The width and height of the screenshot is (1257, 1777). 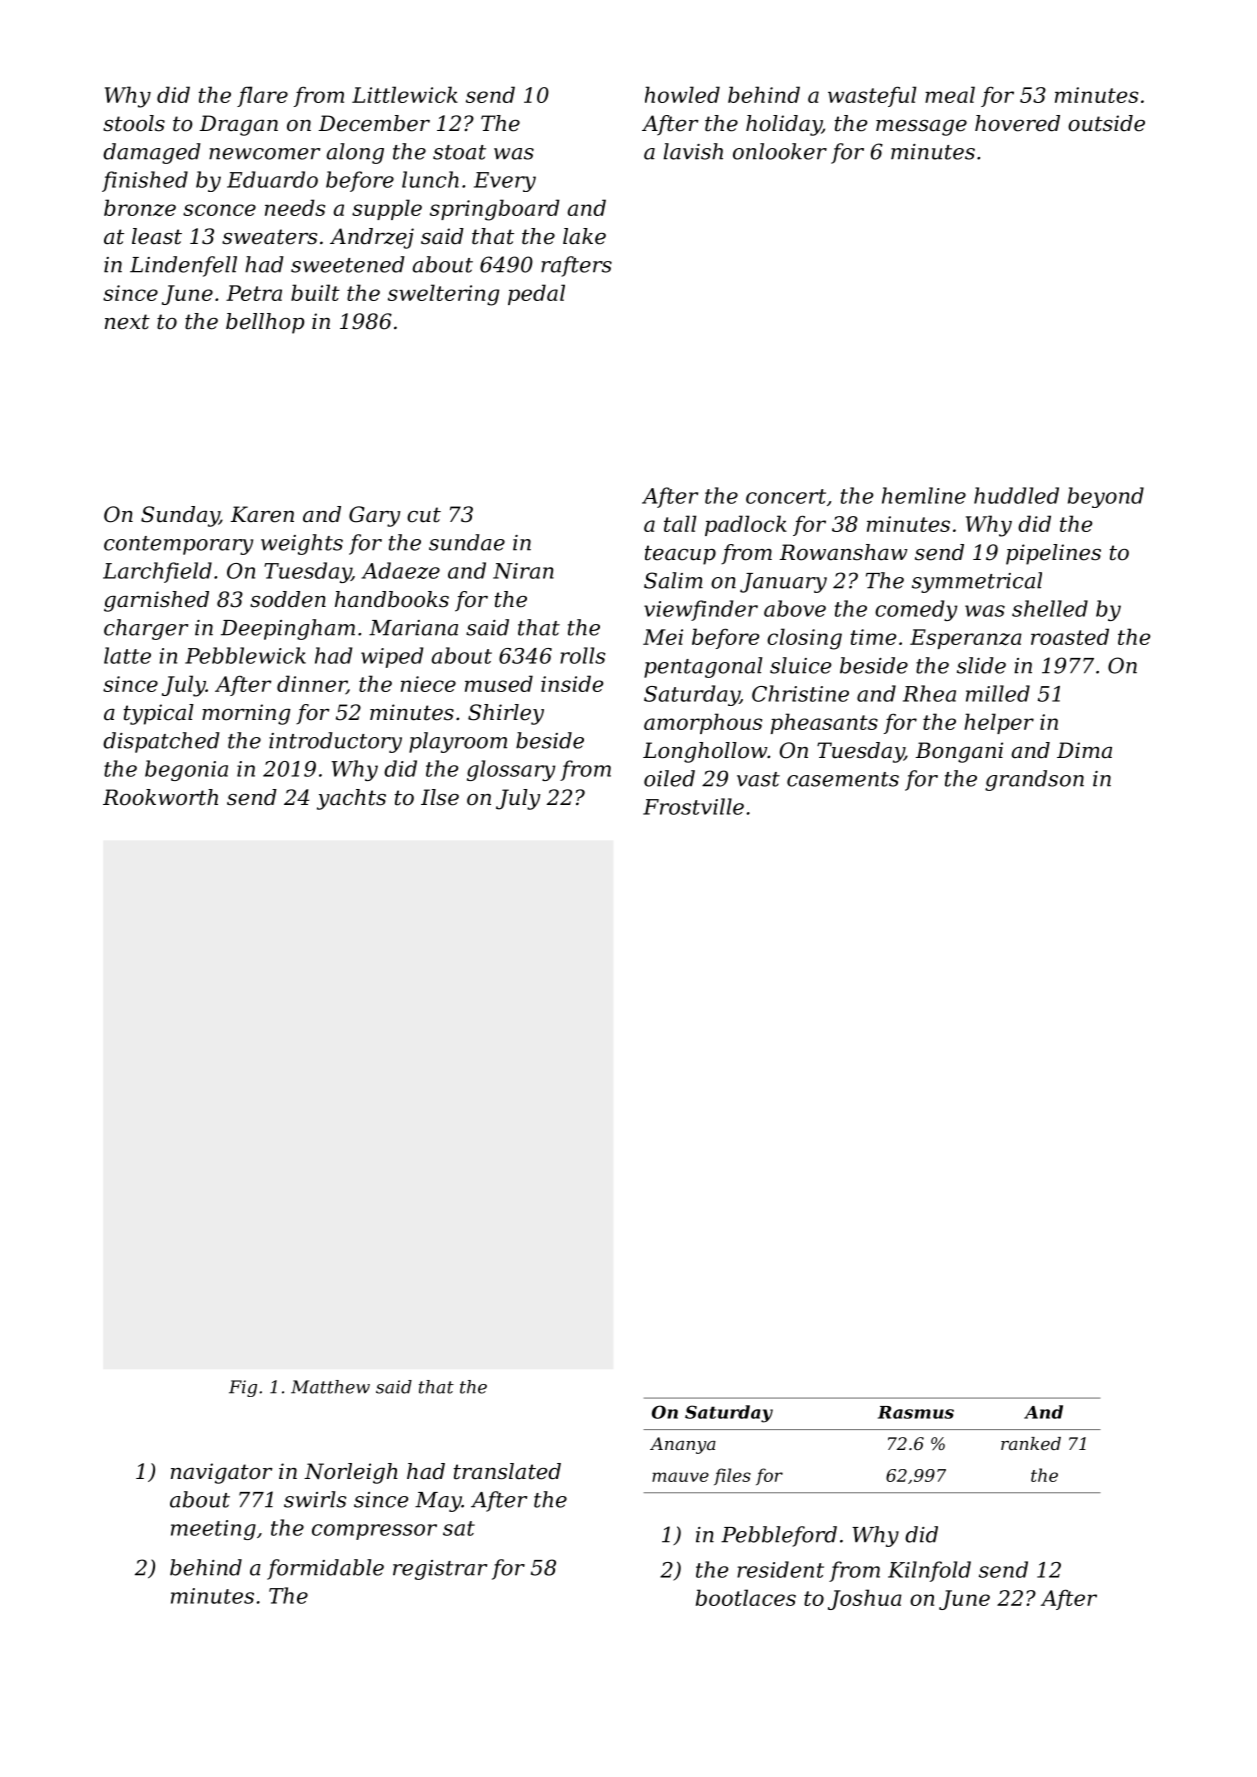 What do you see at coordinates (243, 1388) in the screenshot?
I see `Fig` at bounding box center [243, 1388].
